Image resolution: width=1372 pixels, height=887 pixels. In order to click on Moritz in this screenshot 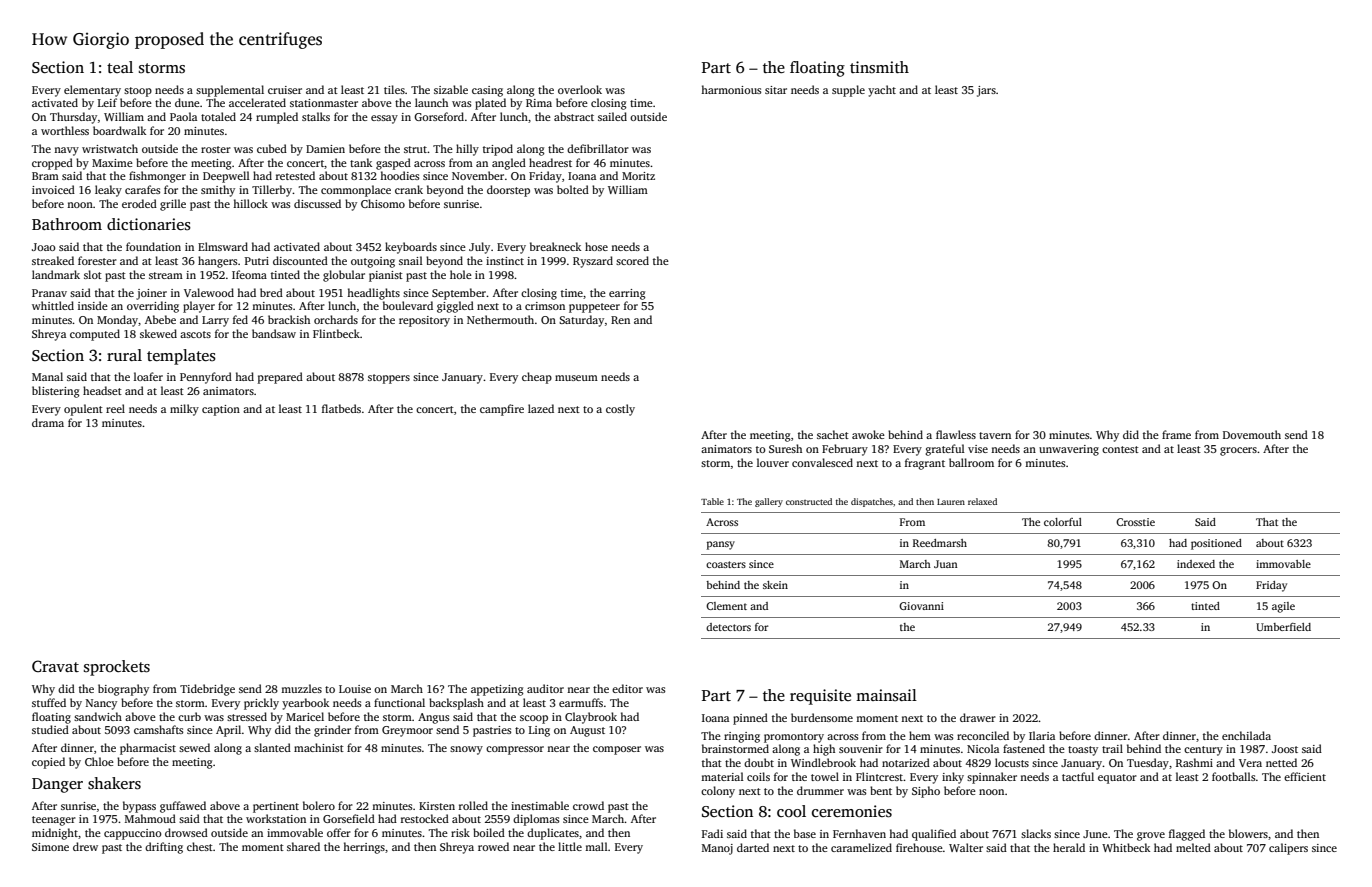, I will do `click(638, 176)`.
